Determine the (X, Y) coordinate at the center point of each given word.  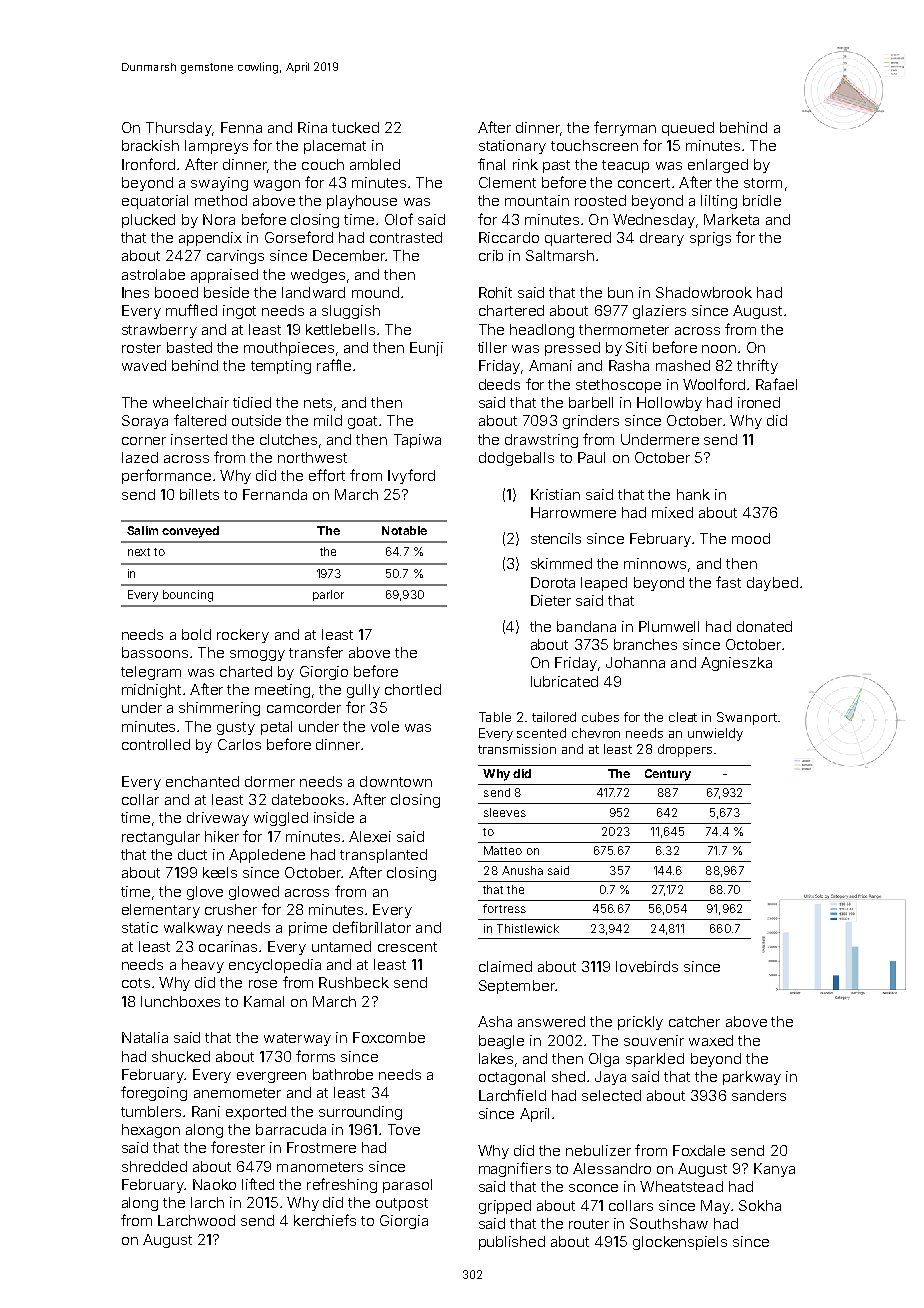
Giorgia (404, 1222)
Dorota (553, 582)
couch (323, 164)
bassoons (155, 652)
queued (688, 129)
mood (751, 538)
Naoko (214, 1184)
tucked (355, 127)
